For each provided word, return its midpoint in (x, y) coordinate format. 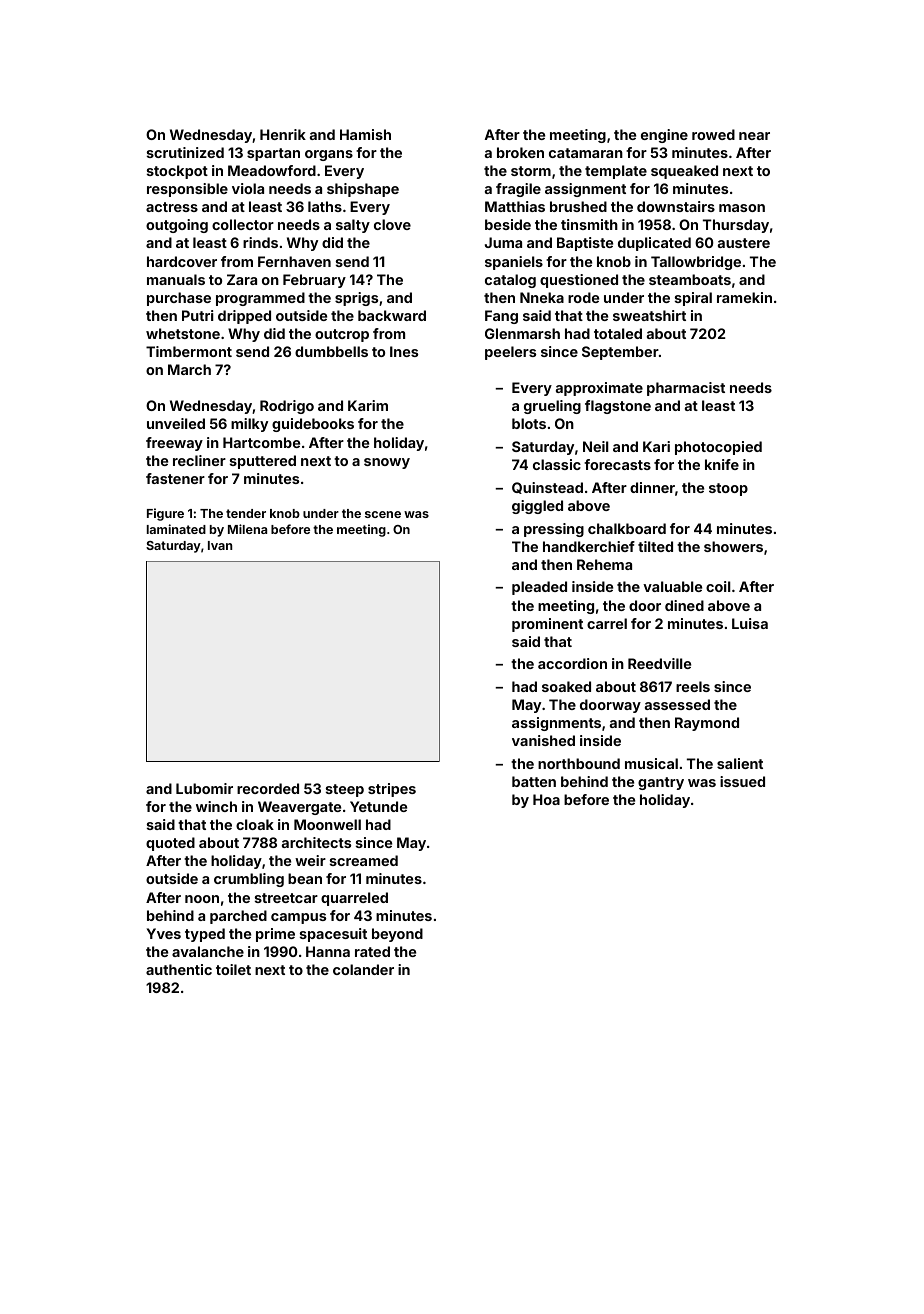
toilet (233, 969)
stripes (392, 790)
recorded (268, 788)
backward (392, 315)
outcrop (342, 335)
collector (243, 224)
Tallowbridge (696, 263)
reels (693, 686)
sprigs (356, 299)
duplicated (654, 244)
